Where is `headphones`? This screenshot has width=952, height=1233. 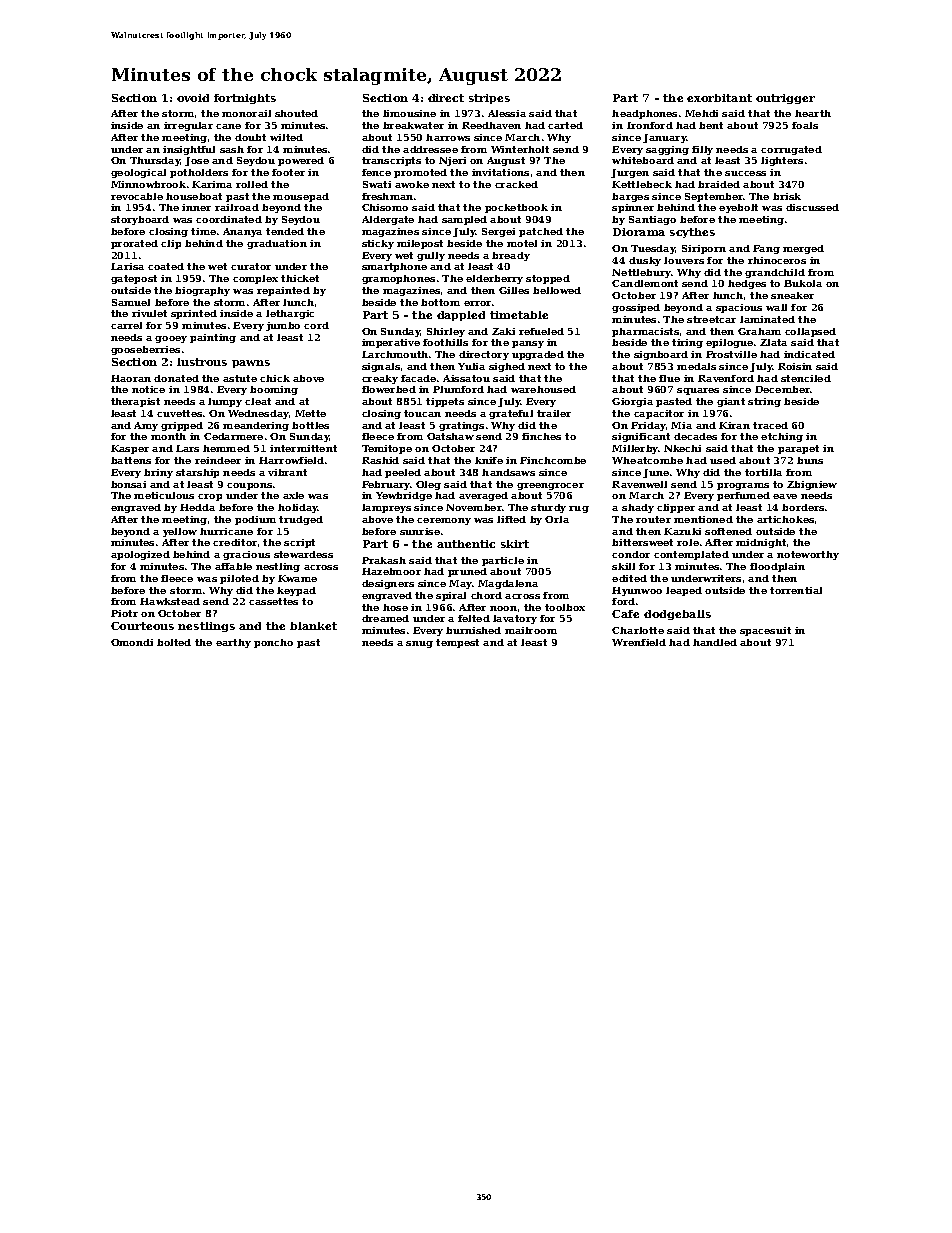 headphones is located at coordinates (644, 114).
